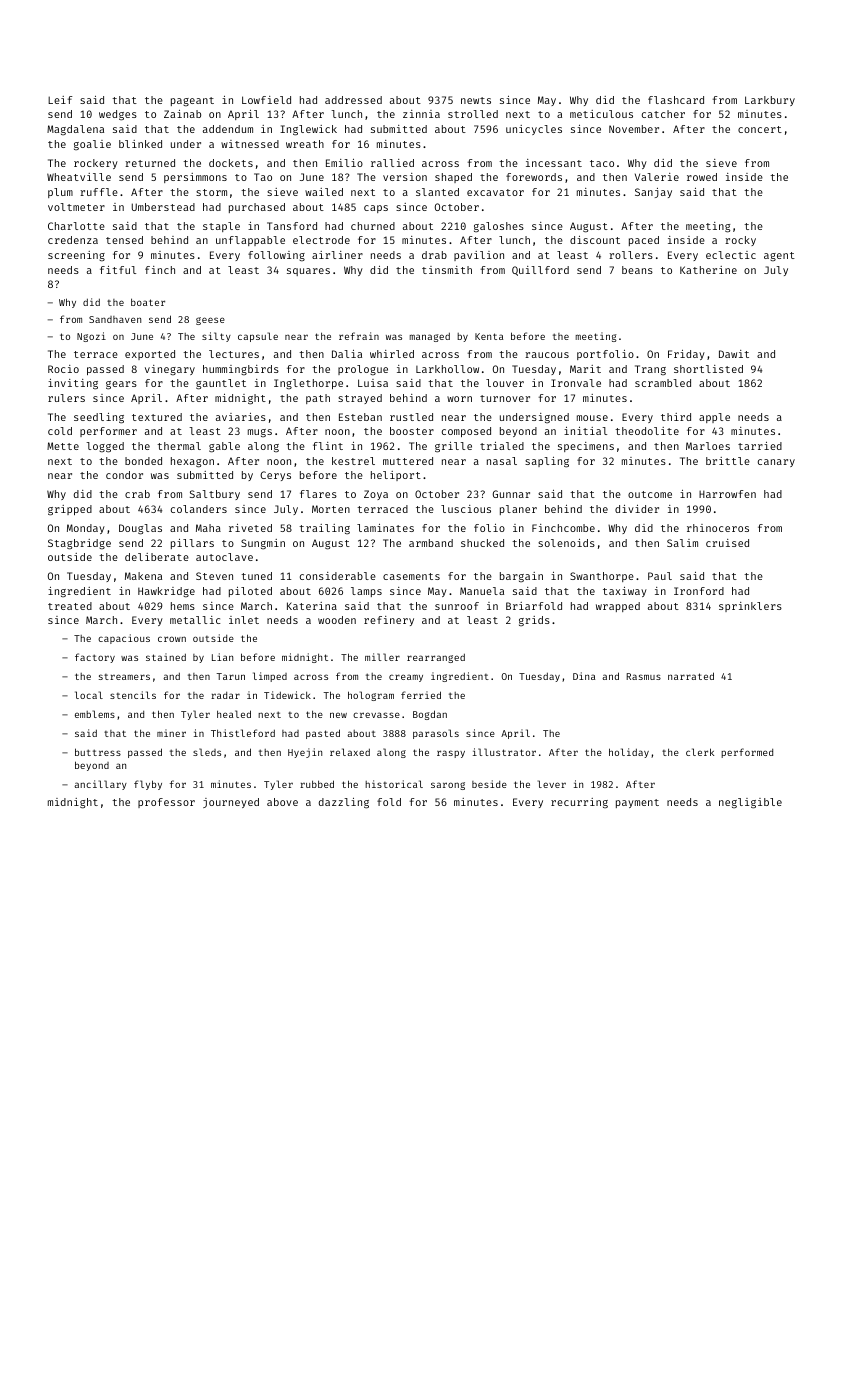  What do you see at coordinates (431, 543) in the screenshot?
I see `armband` at bounding box center [431, 543].
